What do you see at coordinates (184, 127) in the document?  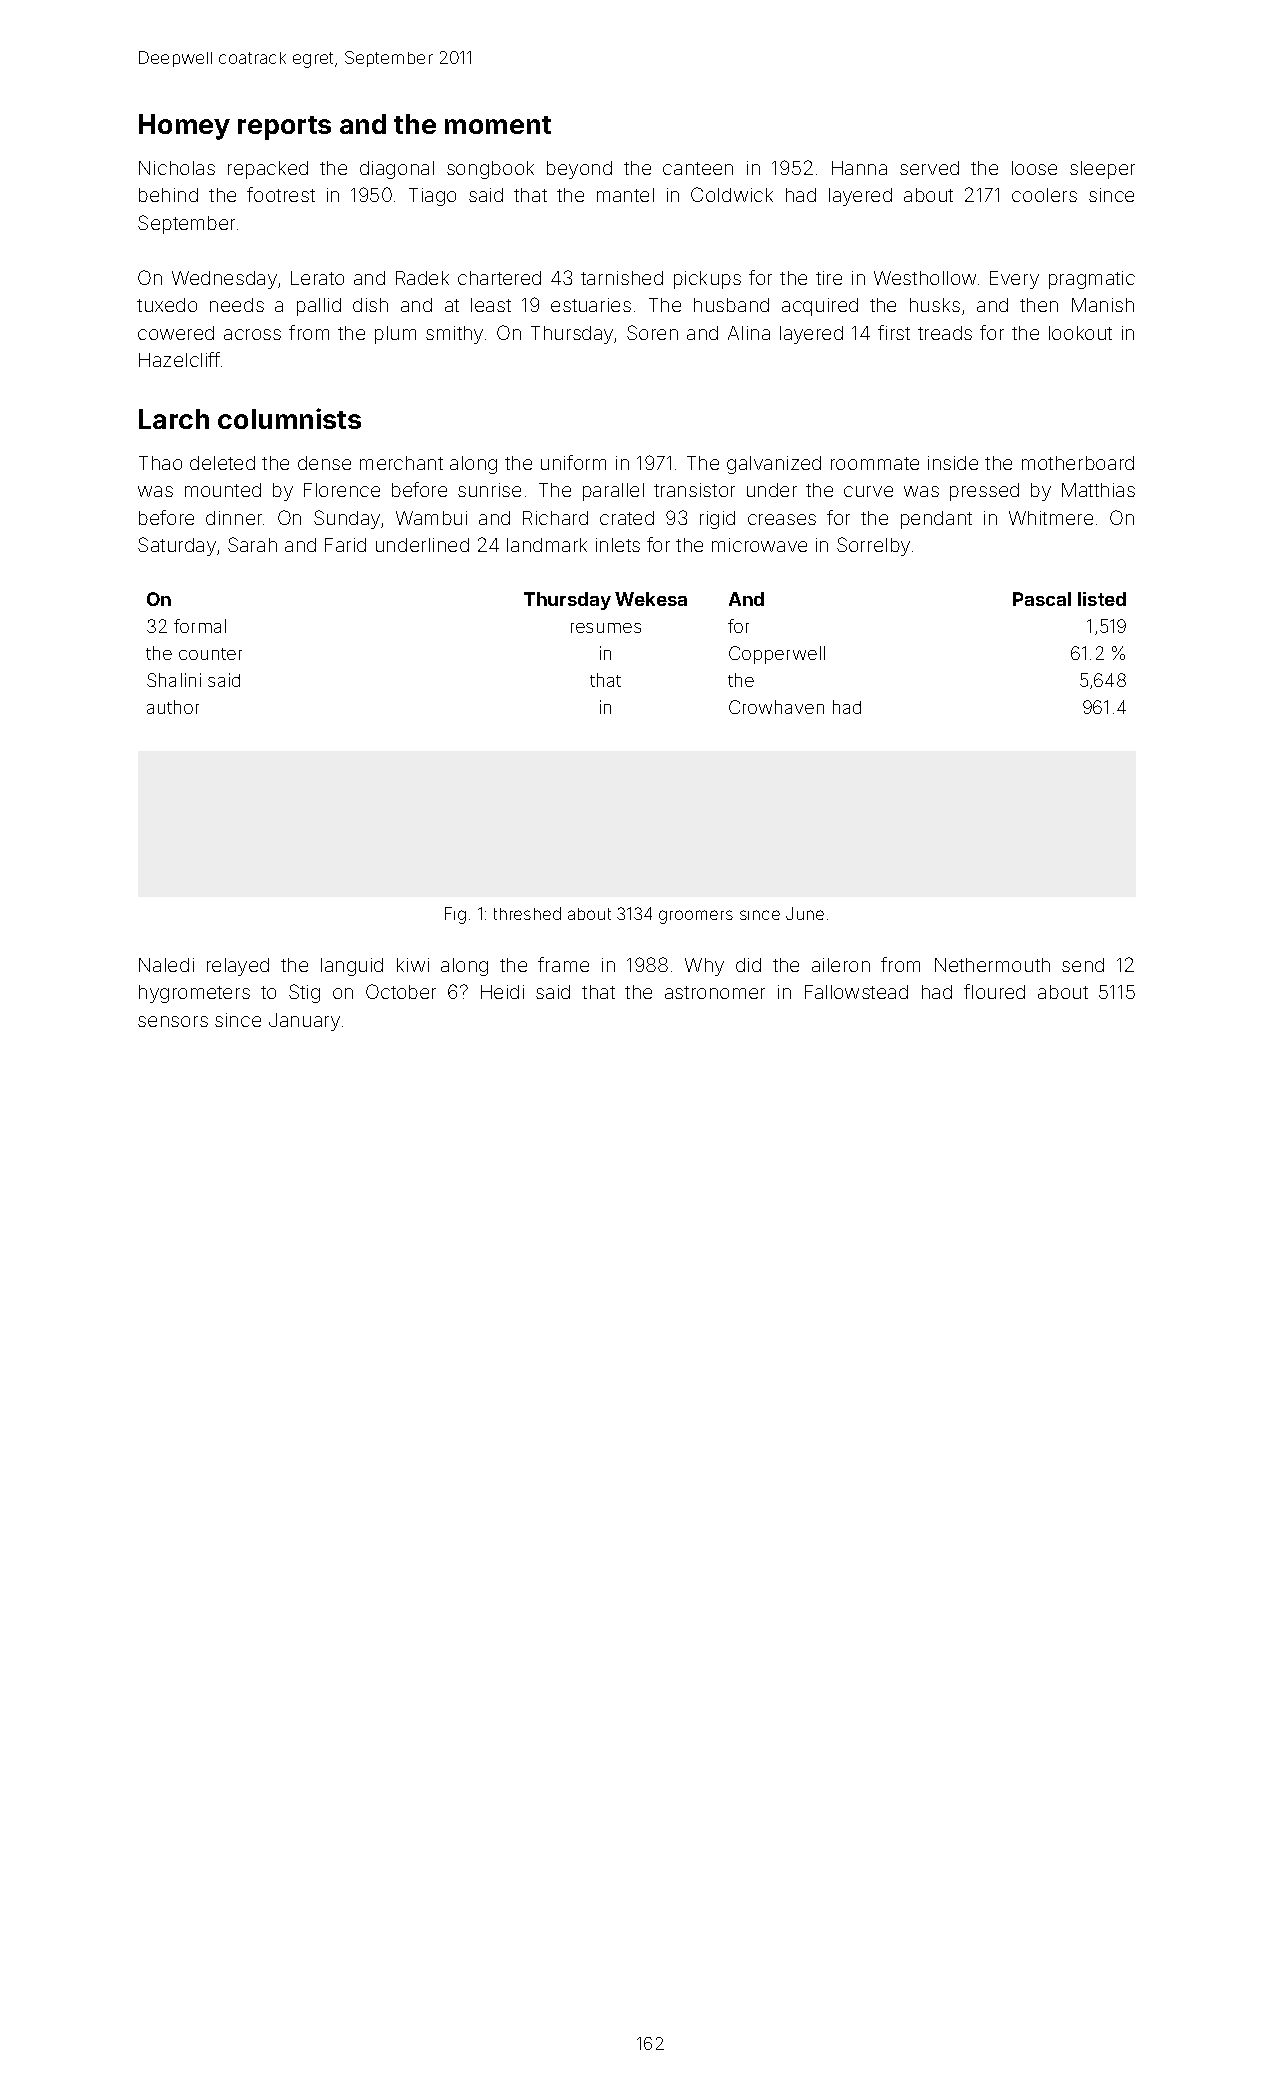 I see `Homey` at bounding box center [184, 127].
